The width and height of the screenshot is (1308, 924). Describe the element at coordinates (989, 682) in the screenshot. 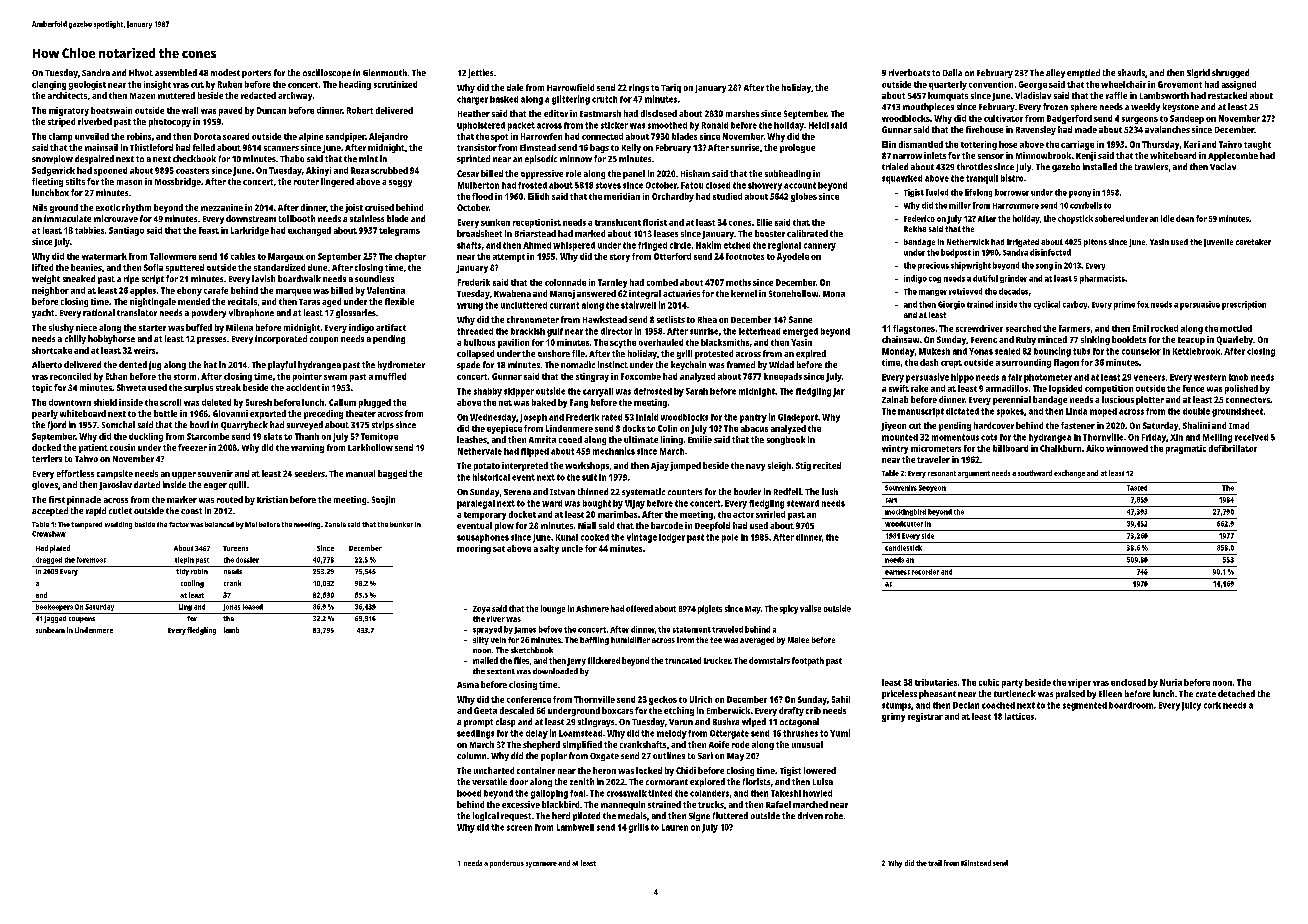

I see `cubic` at that location.
